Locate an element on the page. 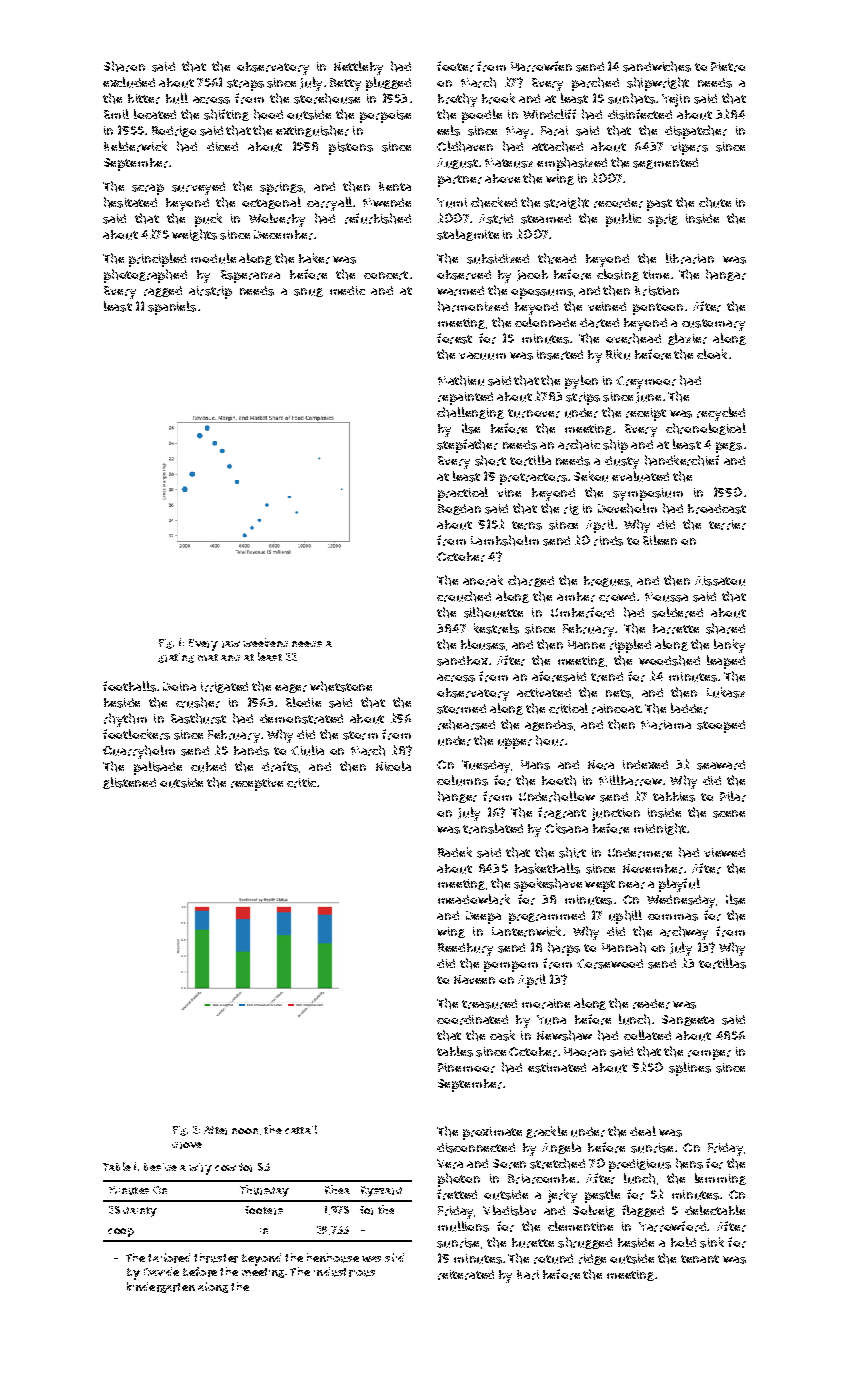 Image resolution: width=849 pixels, height=1400 pixels. hood is located at coordinates (268, 114).
